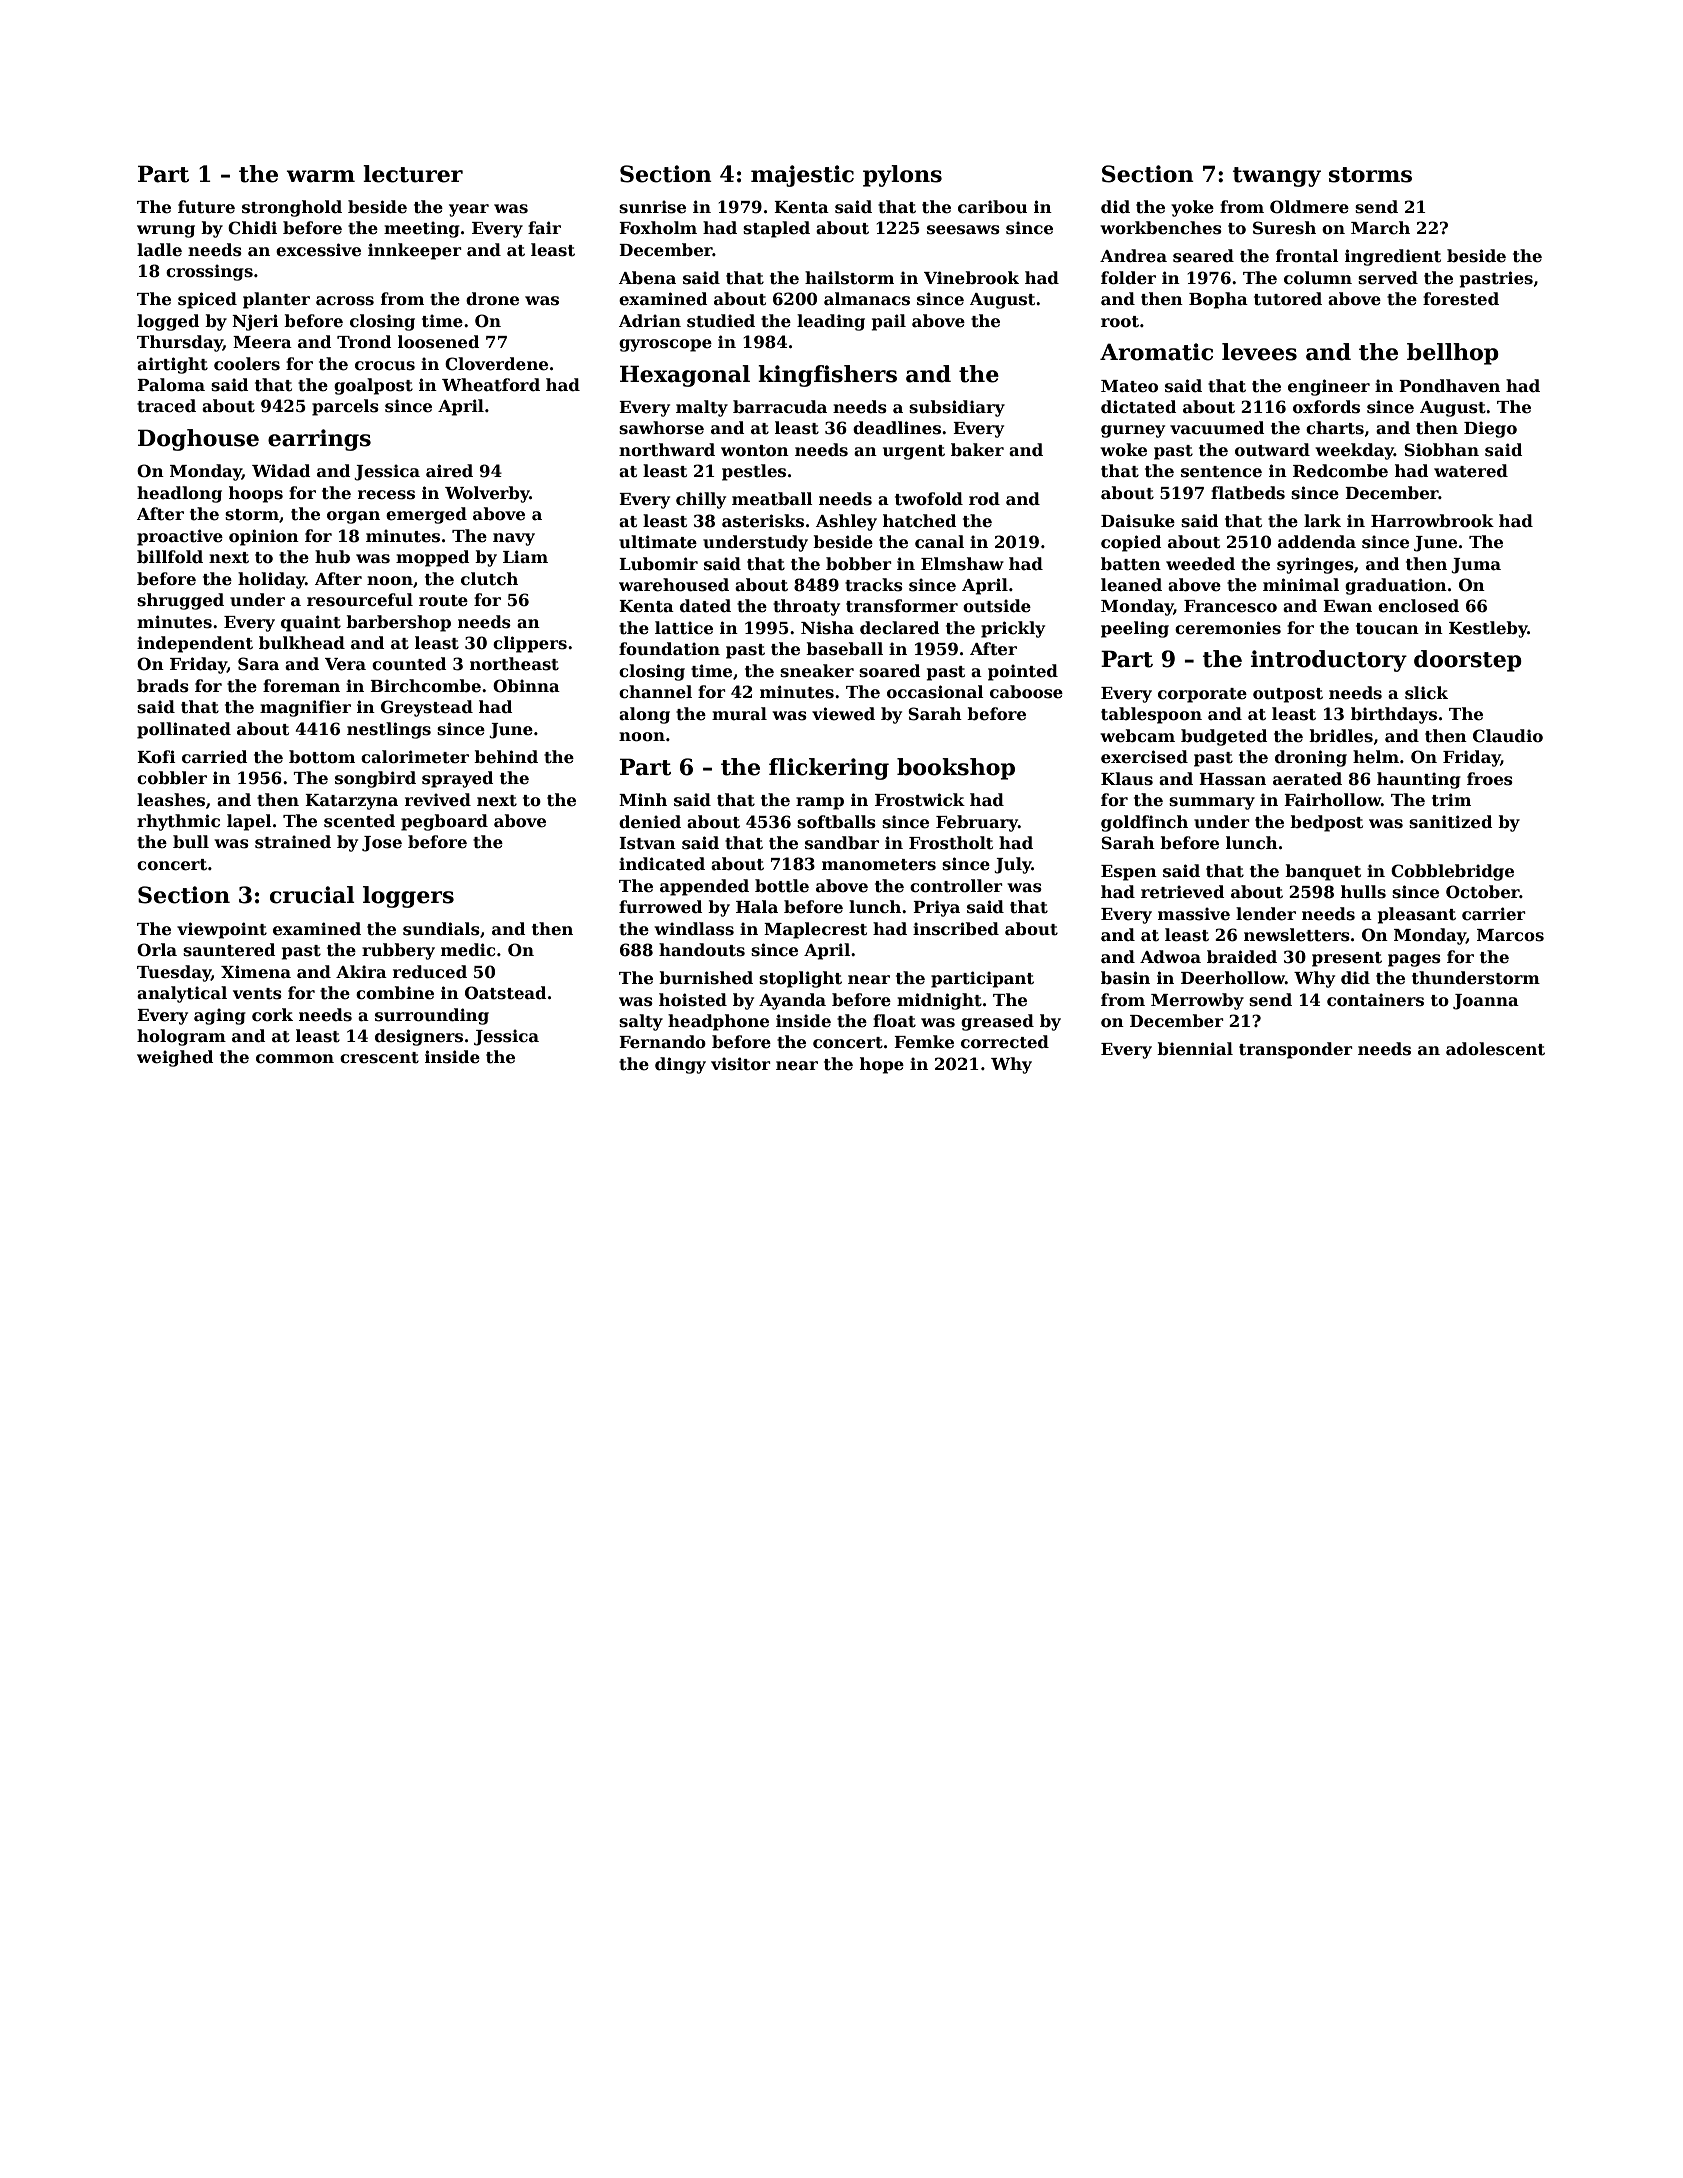 The width and height of the screenshot is (1683, 2178). What do you see at coordinates (1128, 278) in the screenshot?
I see `folder` at bounding box center [1128, 278].
